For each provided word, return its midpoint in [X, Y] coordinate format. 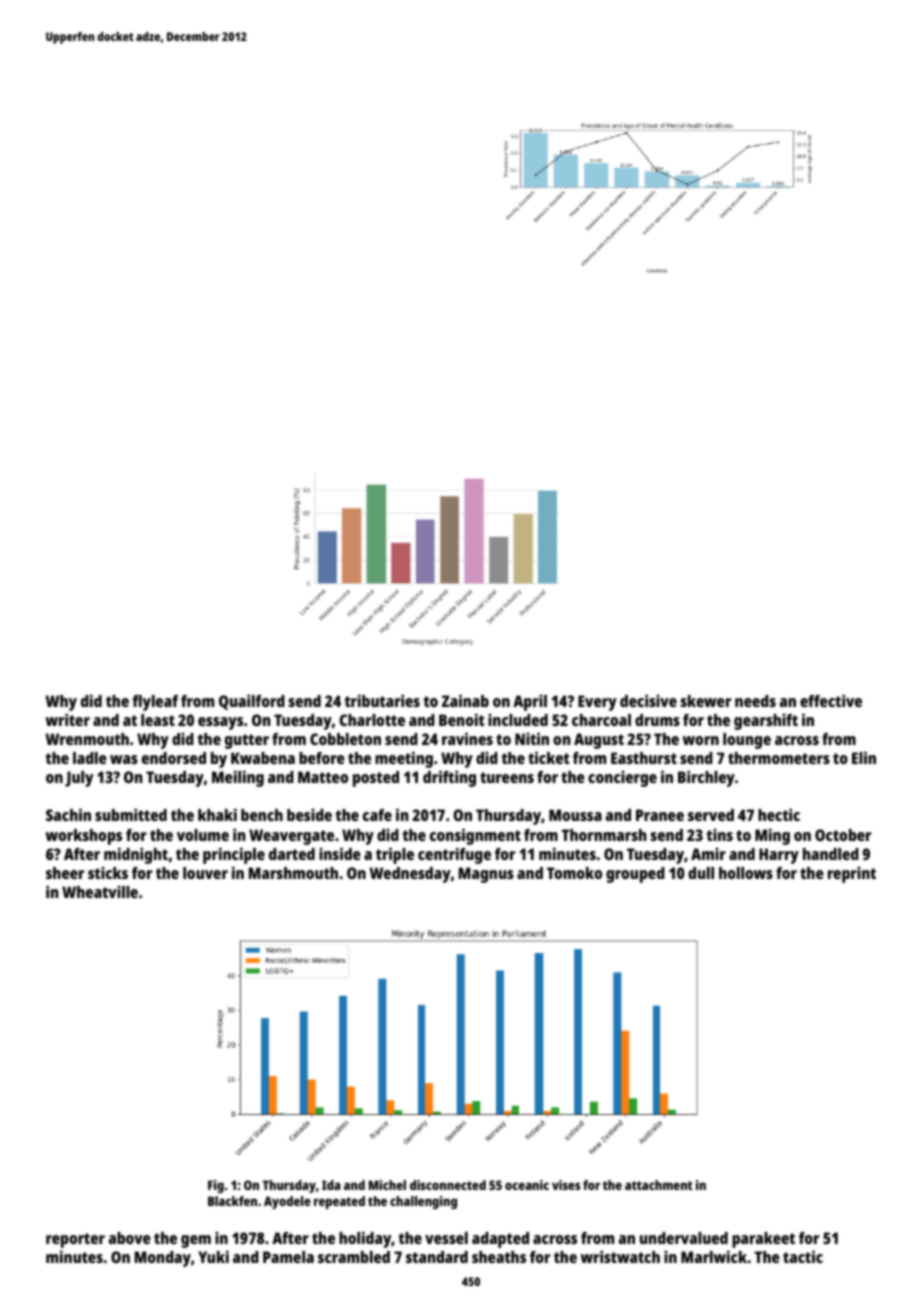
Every [597, 703]
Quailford [252, 702]
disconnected [448, 1185]
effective [831, 700]
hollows [746, 873]
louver [205, 873]
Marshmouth [293, 873]
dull [701, 873]
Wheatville [100, 891]
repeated [339, 1202]
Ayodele [287, 1202]
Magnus [486, 875]
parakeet [763, 1240]
